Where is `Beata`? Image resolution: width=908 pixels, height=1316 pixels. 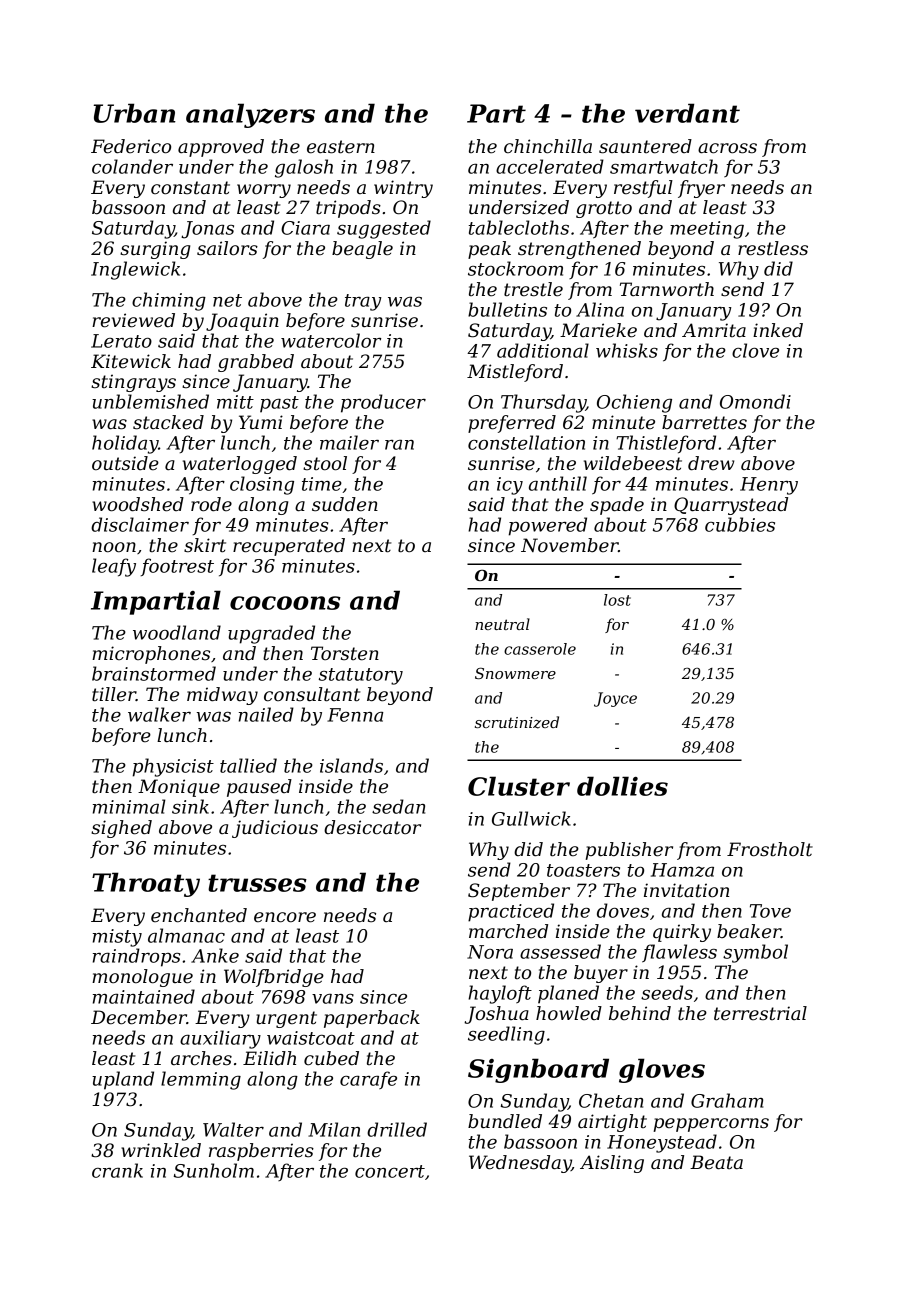 Beata is located at coordinates (716, 1162).
